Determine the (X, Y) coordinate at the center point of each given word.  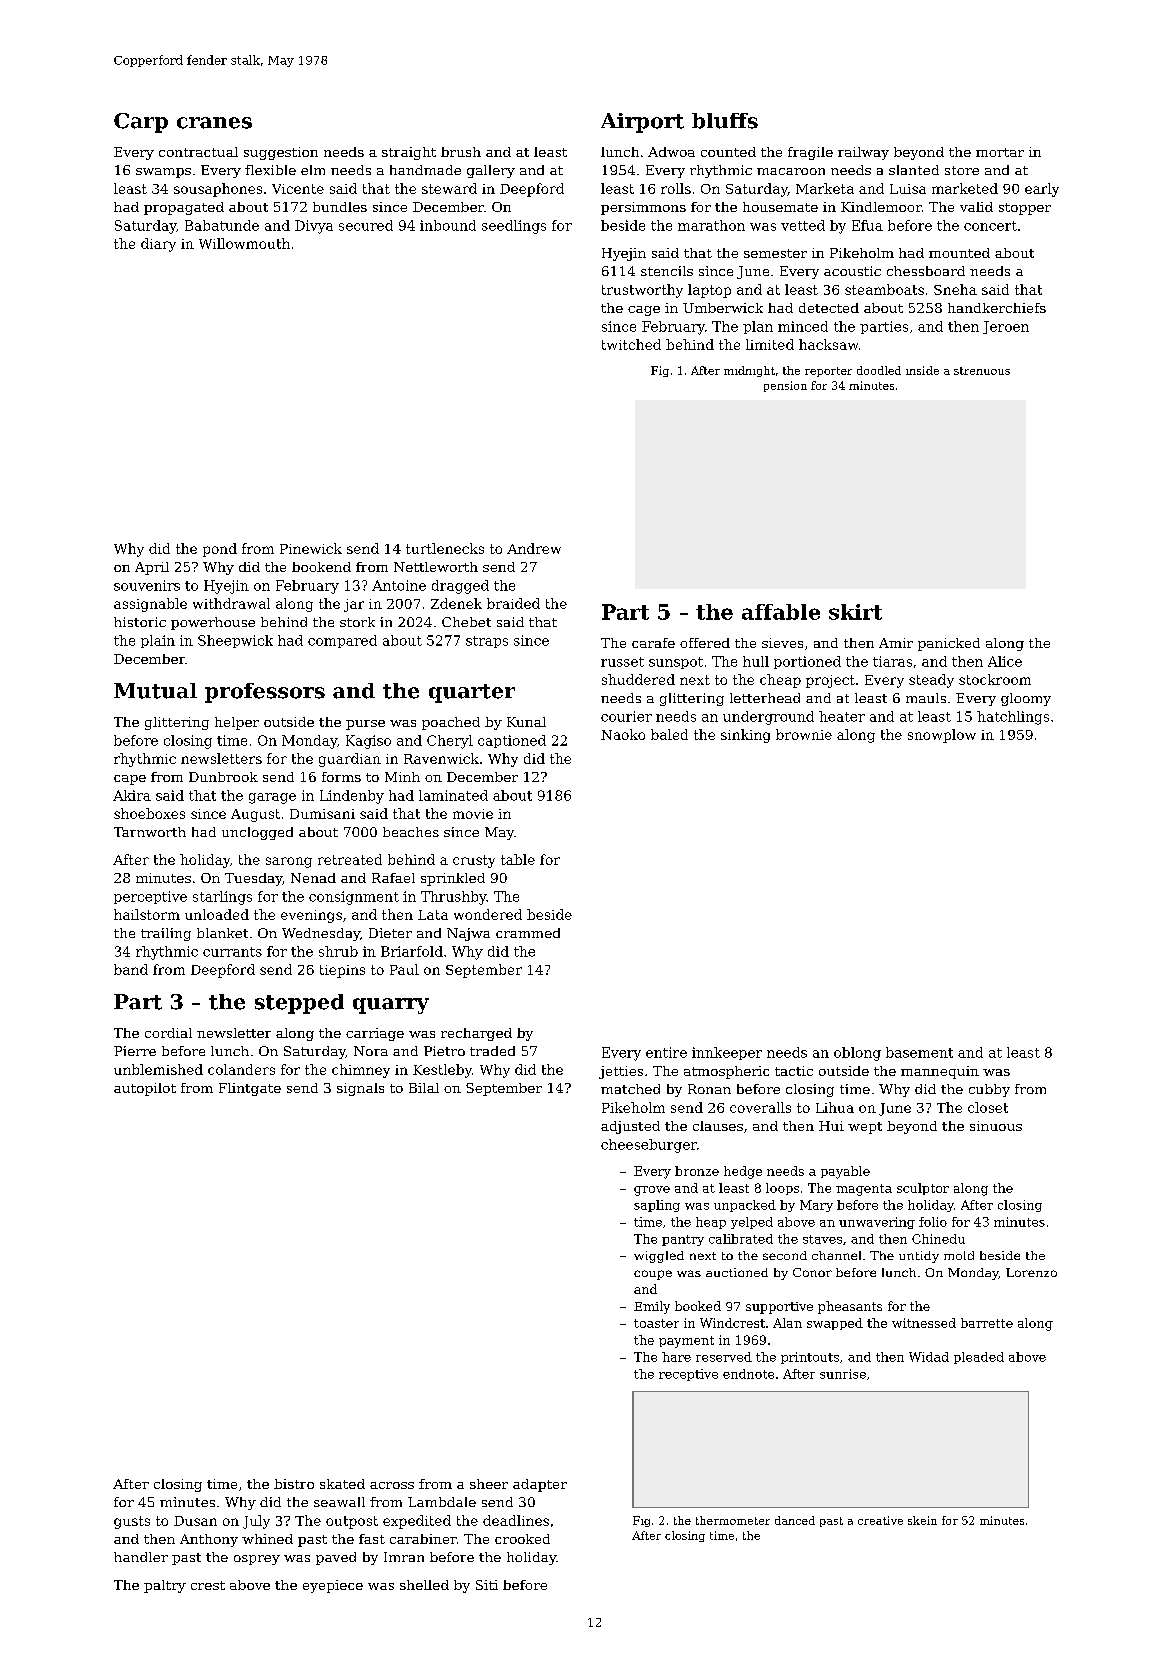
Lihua (835, 1107)
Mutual (155, 691)
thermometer (733, 1520)
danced (795, 1520)
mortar (1000, 152)
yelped (752, 1223)
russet (622, 662)
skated (342, 1484)
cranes (214, 123)
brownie (804, 734)
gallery (491, 171)
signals (360, 1089)
